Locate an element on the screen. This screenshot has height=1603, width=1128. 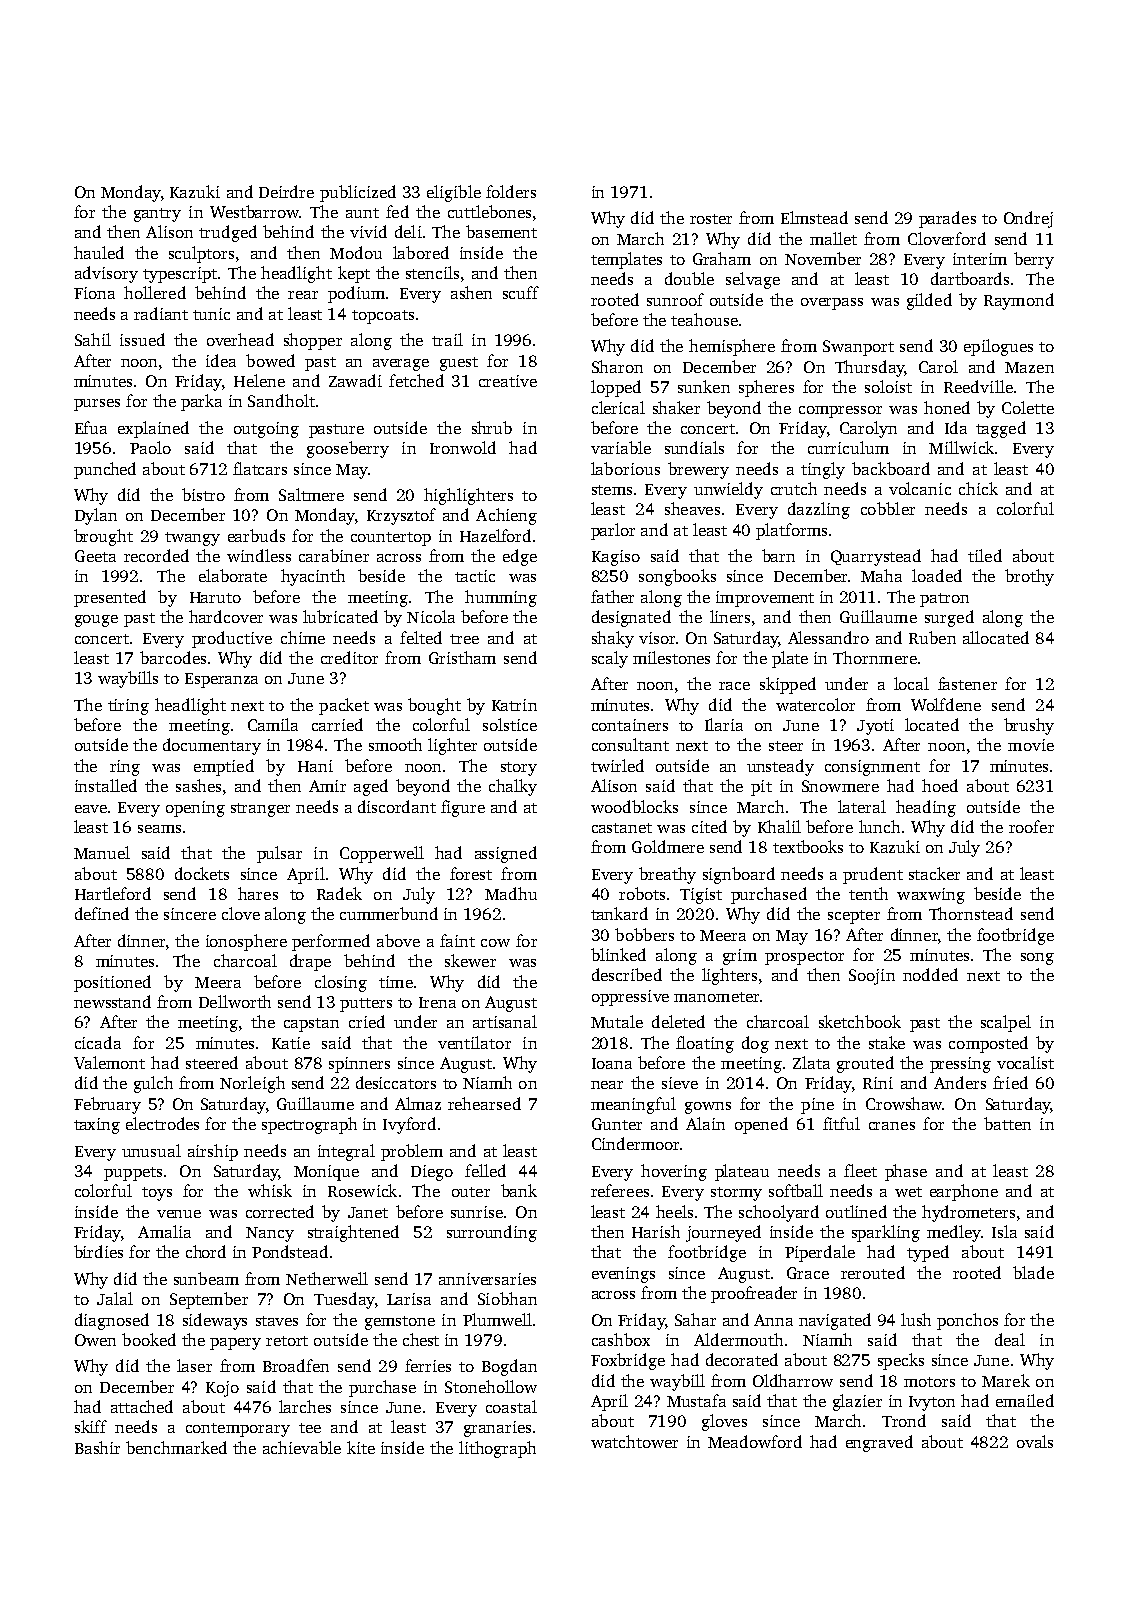
ovals is located at coordinates (1035, 1441).
